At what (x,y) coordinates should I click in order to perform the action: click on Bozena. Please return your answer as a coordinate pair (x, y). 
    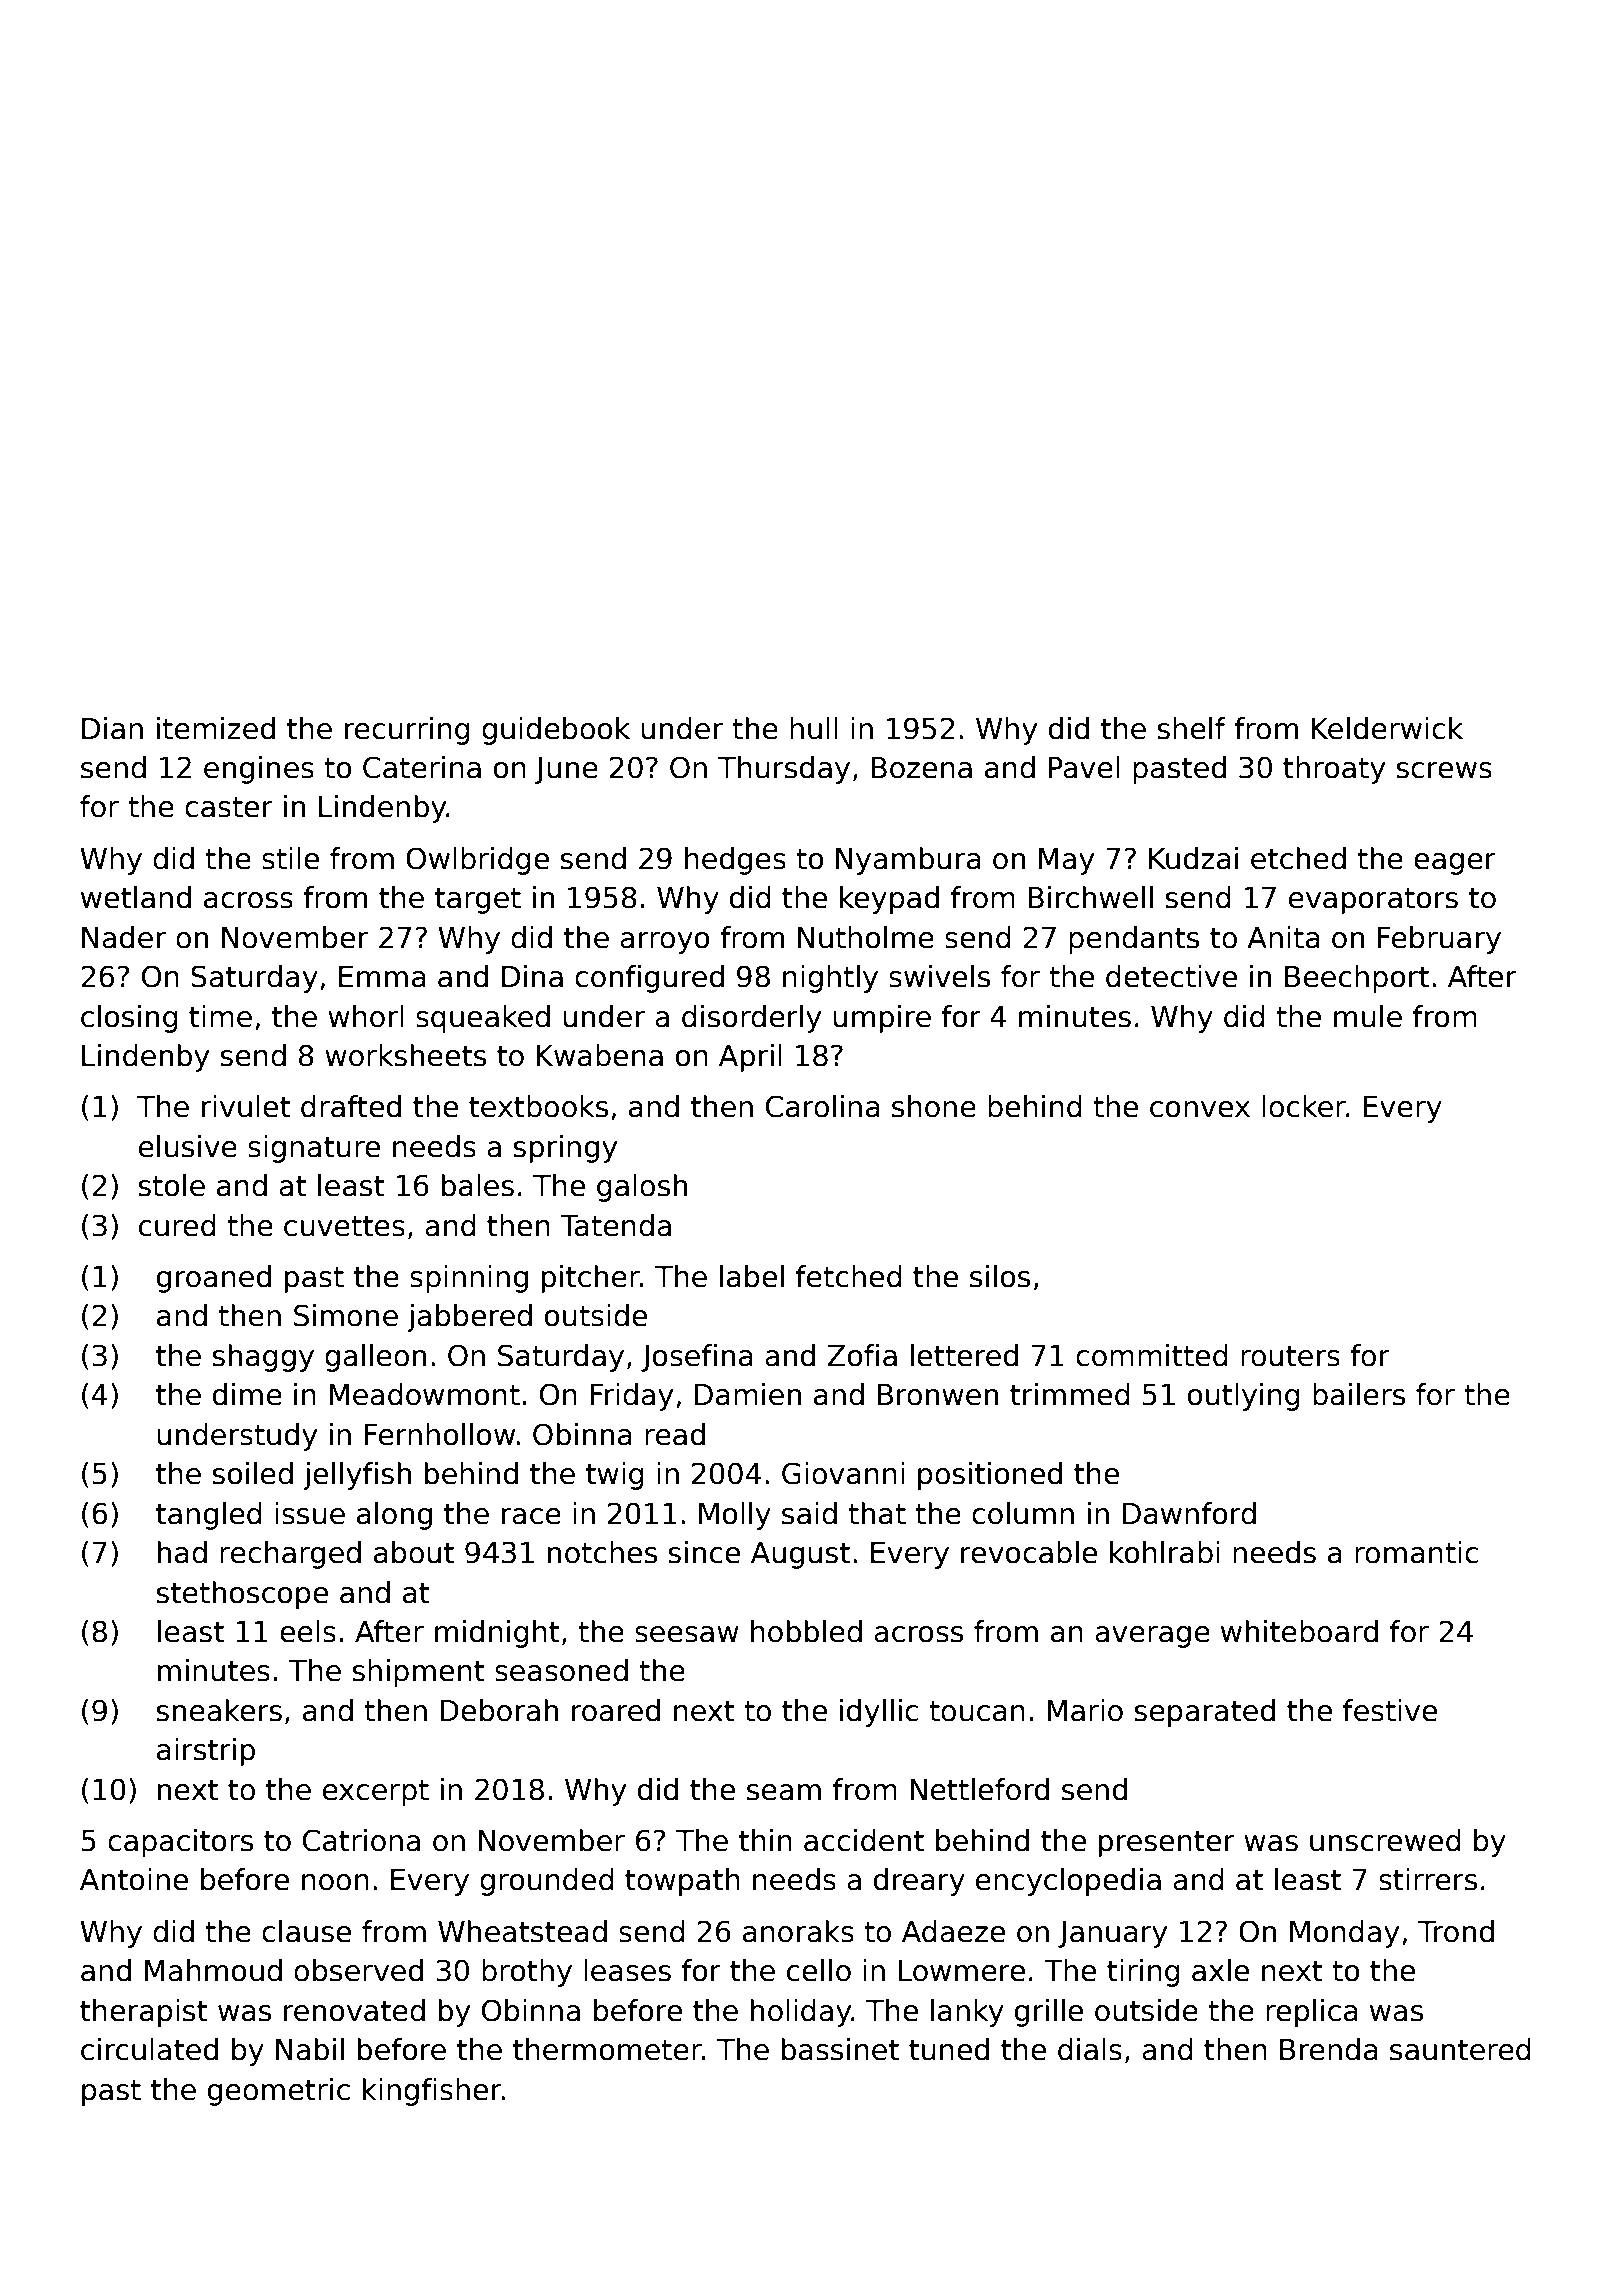
    Looking at the image, I should click on (921, 768).
